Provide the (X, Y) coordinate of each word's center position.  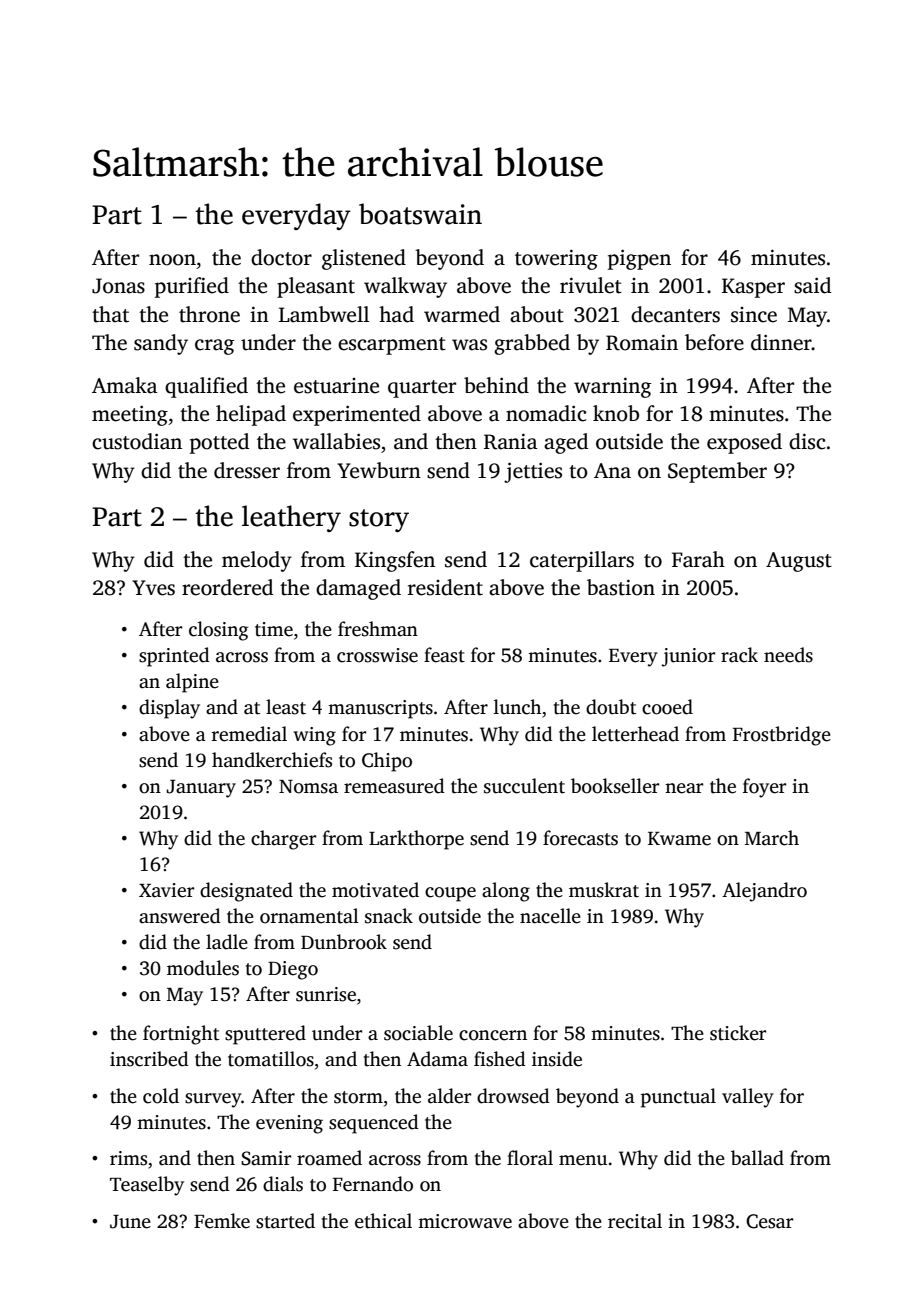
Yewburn (379, 470)
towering (556, 259)
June (130, 1222)
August (799, 562)
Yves (153, 588)
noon (172, 260)
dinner (781, 342)
